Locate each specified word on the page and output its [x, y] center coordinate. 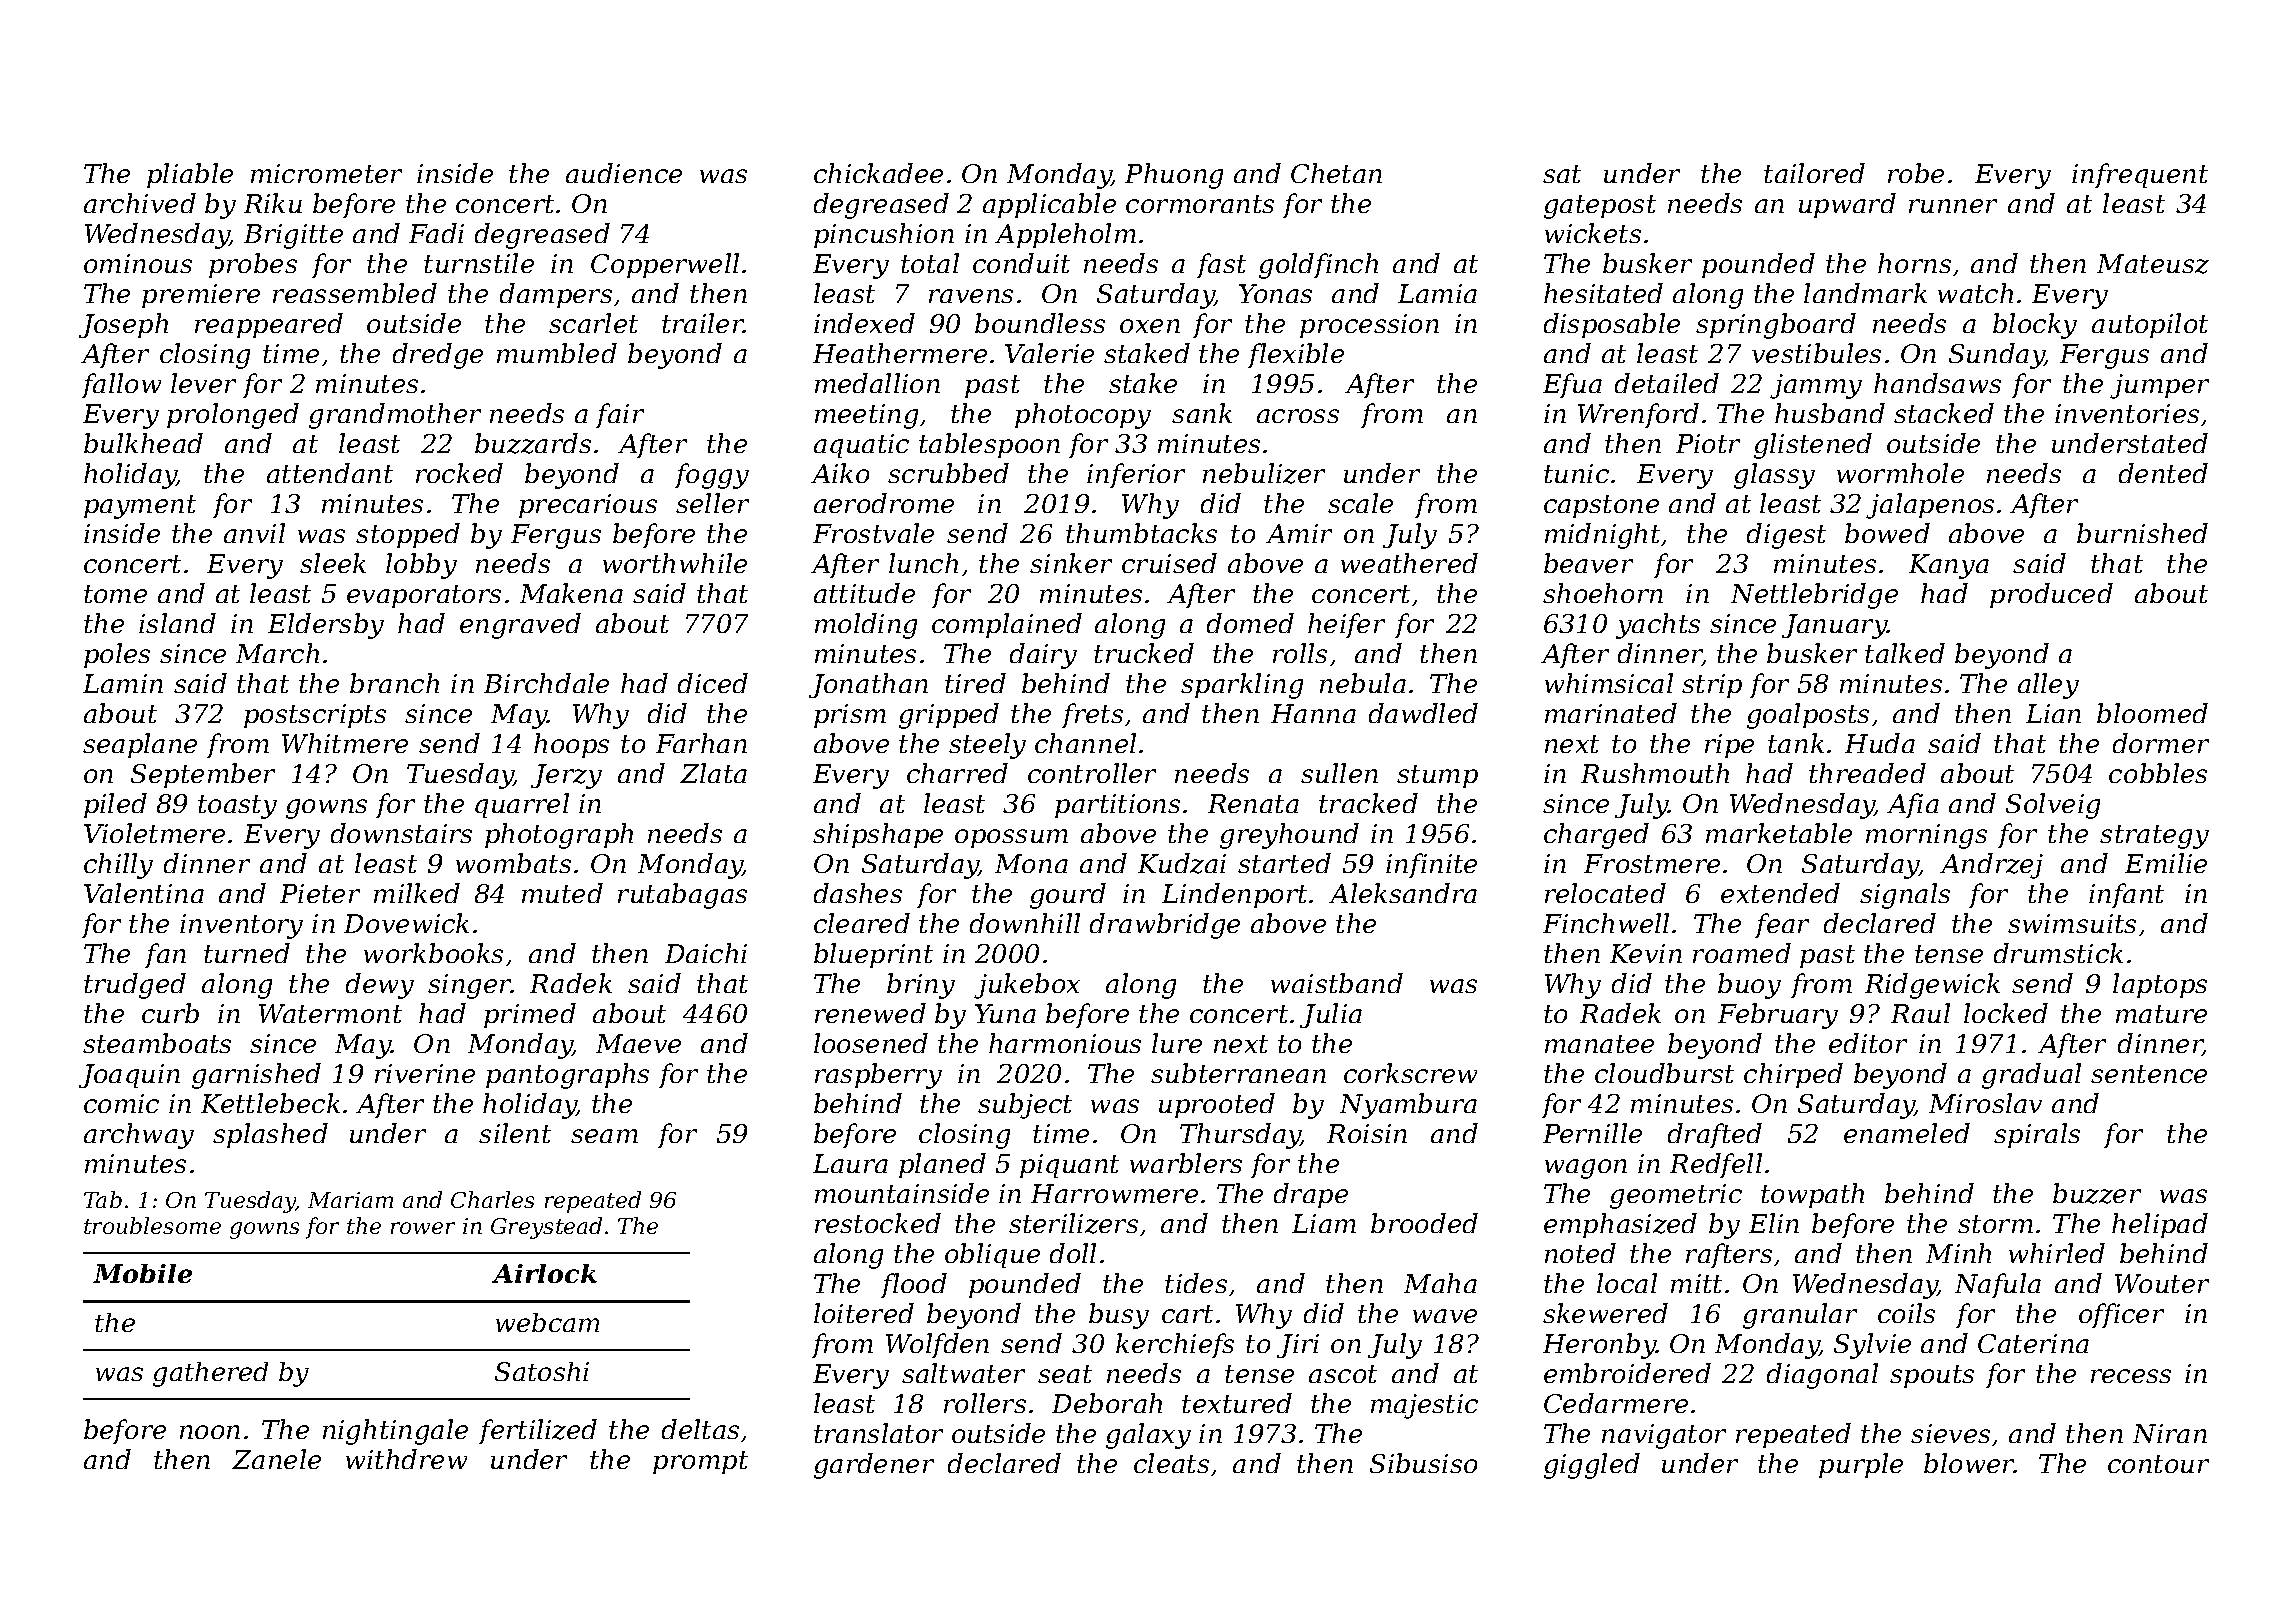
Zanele [276, 1459]
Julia [1331, 1015]
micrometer [326, 173]
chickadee [878, 173]
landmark [1865, 293]
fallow [121, 385]
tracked [1368, 803]
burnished [2142, 533]
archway [139, 1136]
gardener [874, 1466]
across [1298, 416]
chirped [1793, 1075]
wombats [513, 863]
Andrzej [1991, 866]
